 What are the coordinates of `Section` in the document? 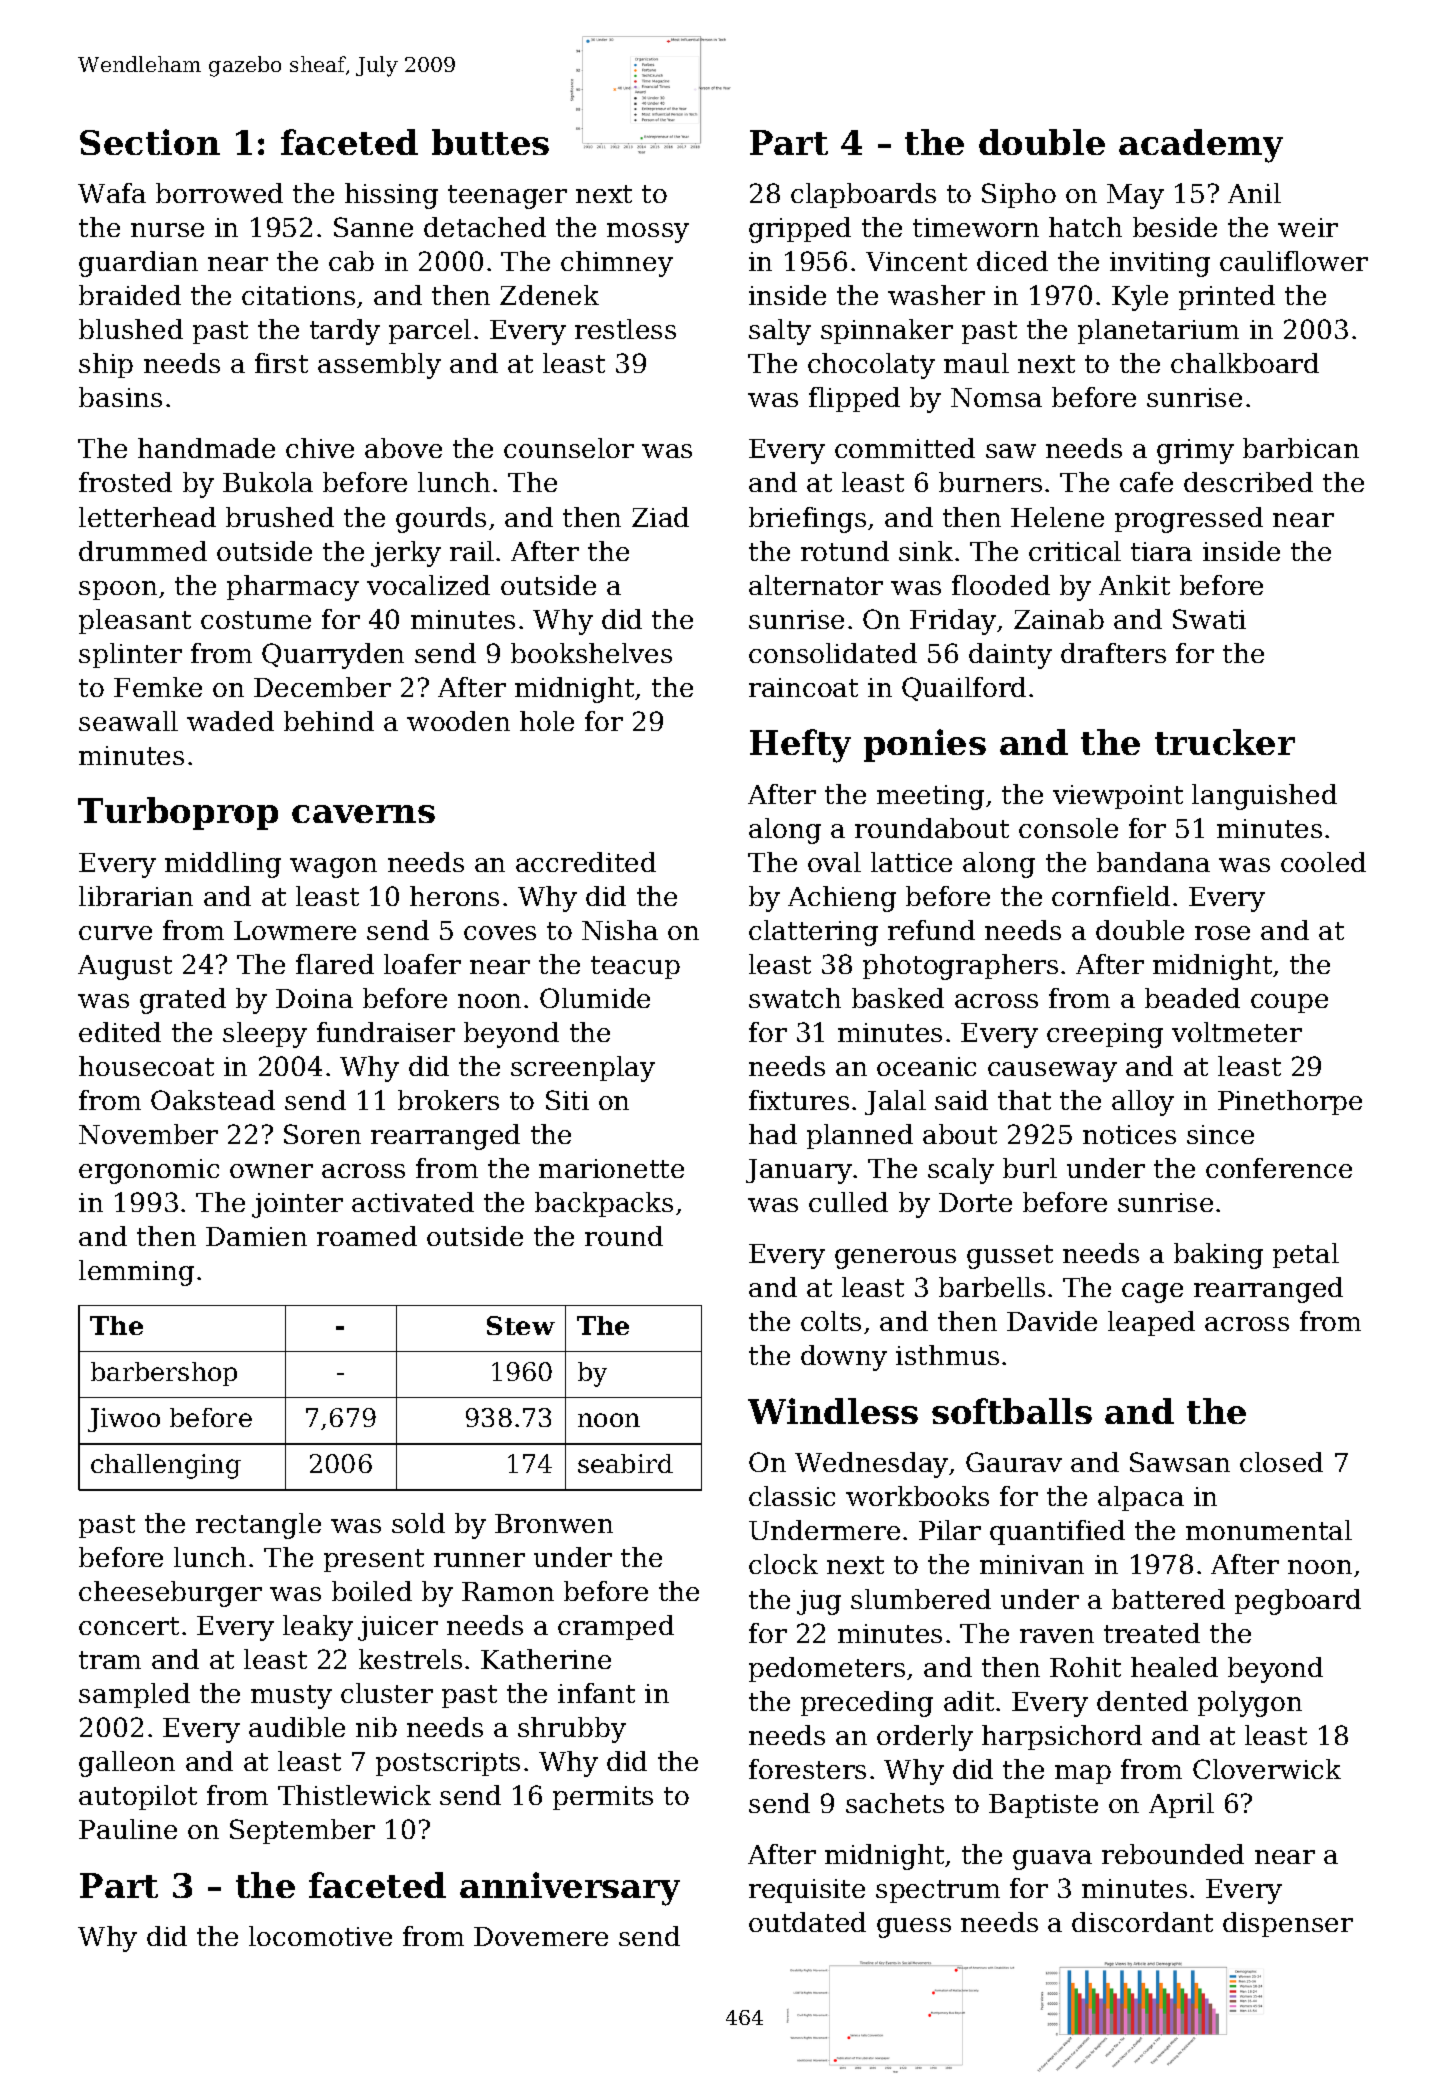 It's located at (150, 142).
